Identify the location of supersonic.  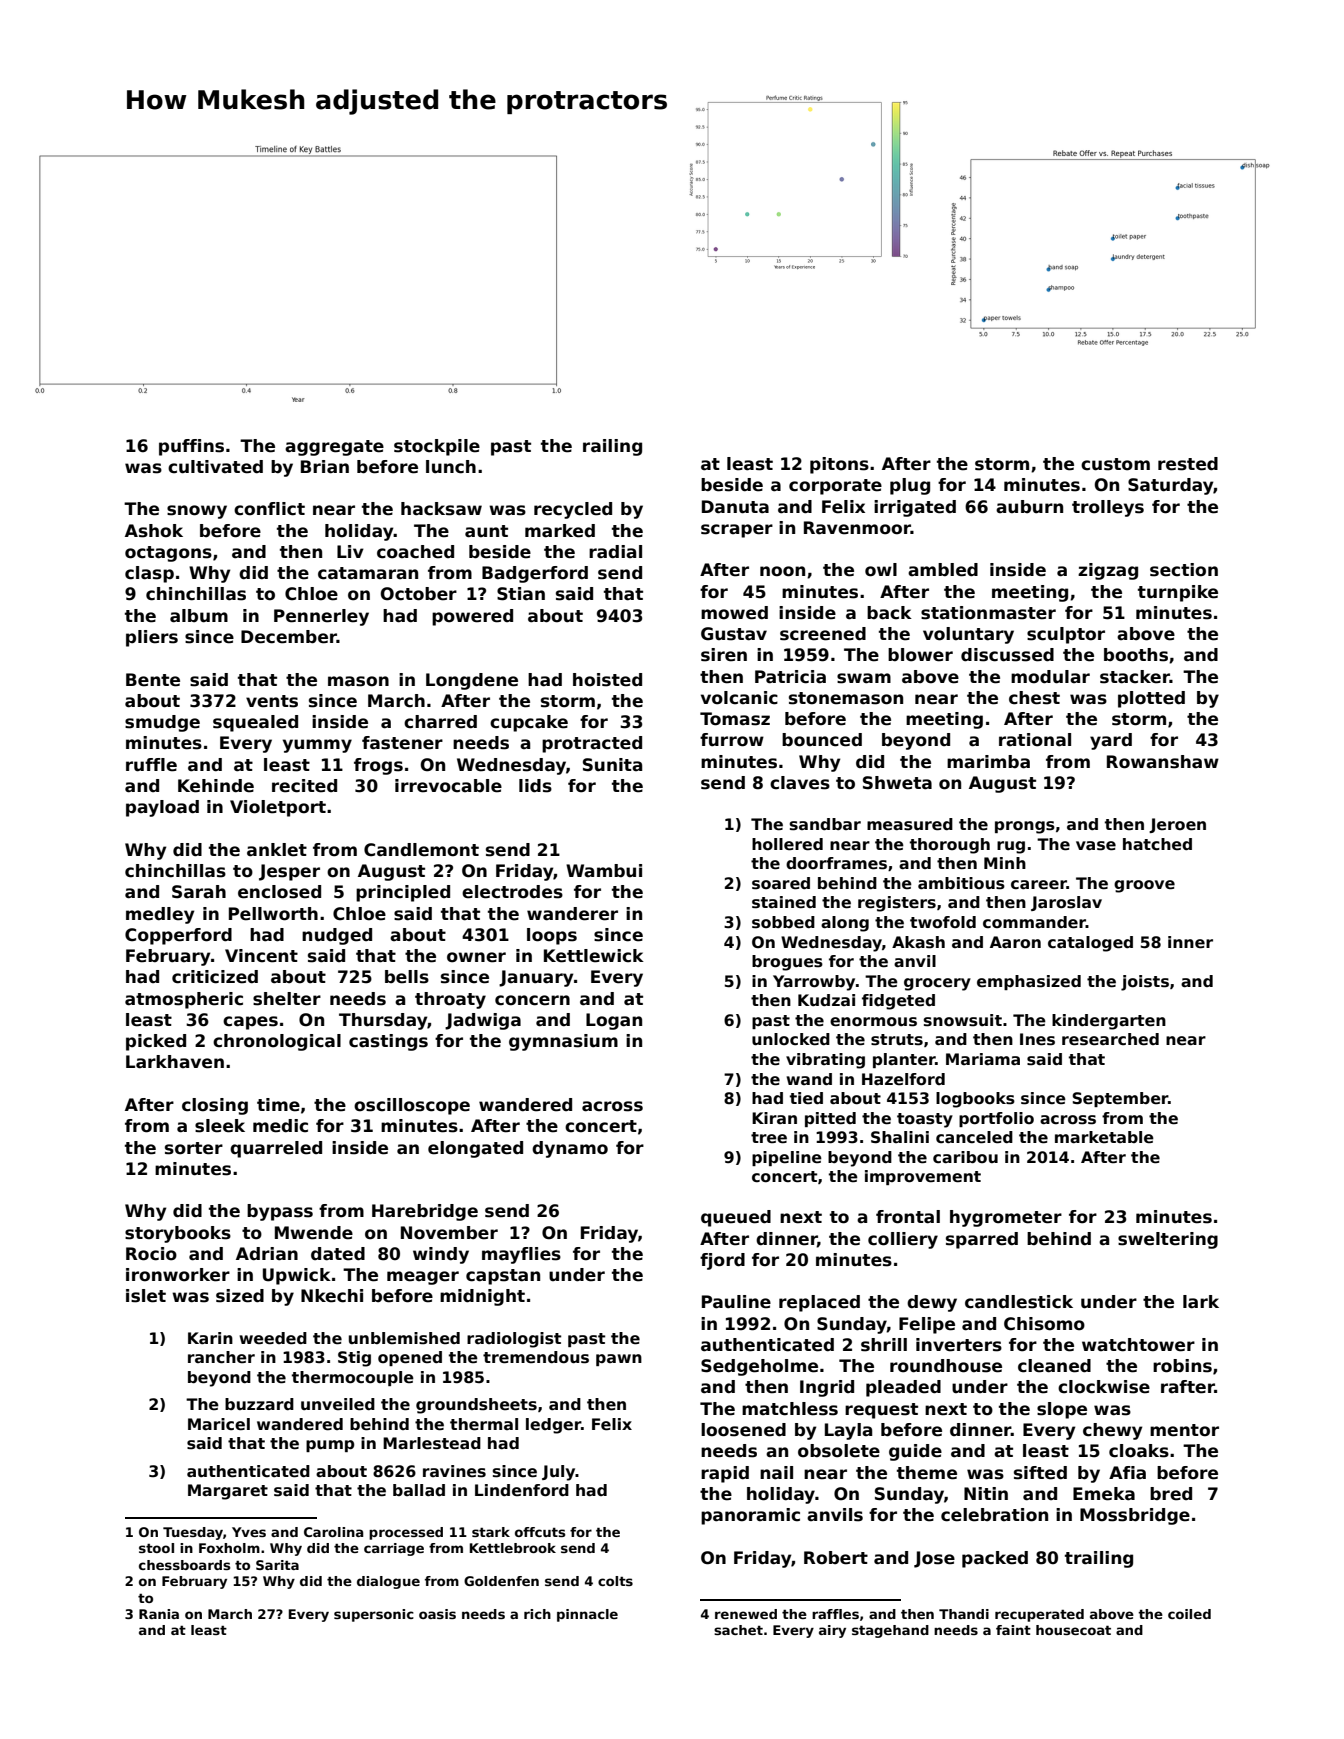
(374, 1615).
